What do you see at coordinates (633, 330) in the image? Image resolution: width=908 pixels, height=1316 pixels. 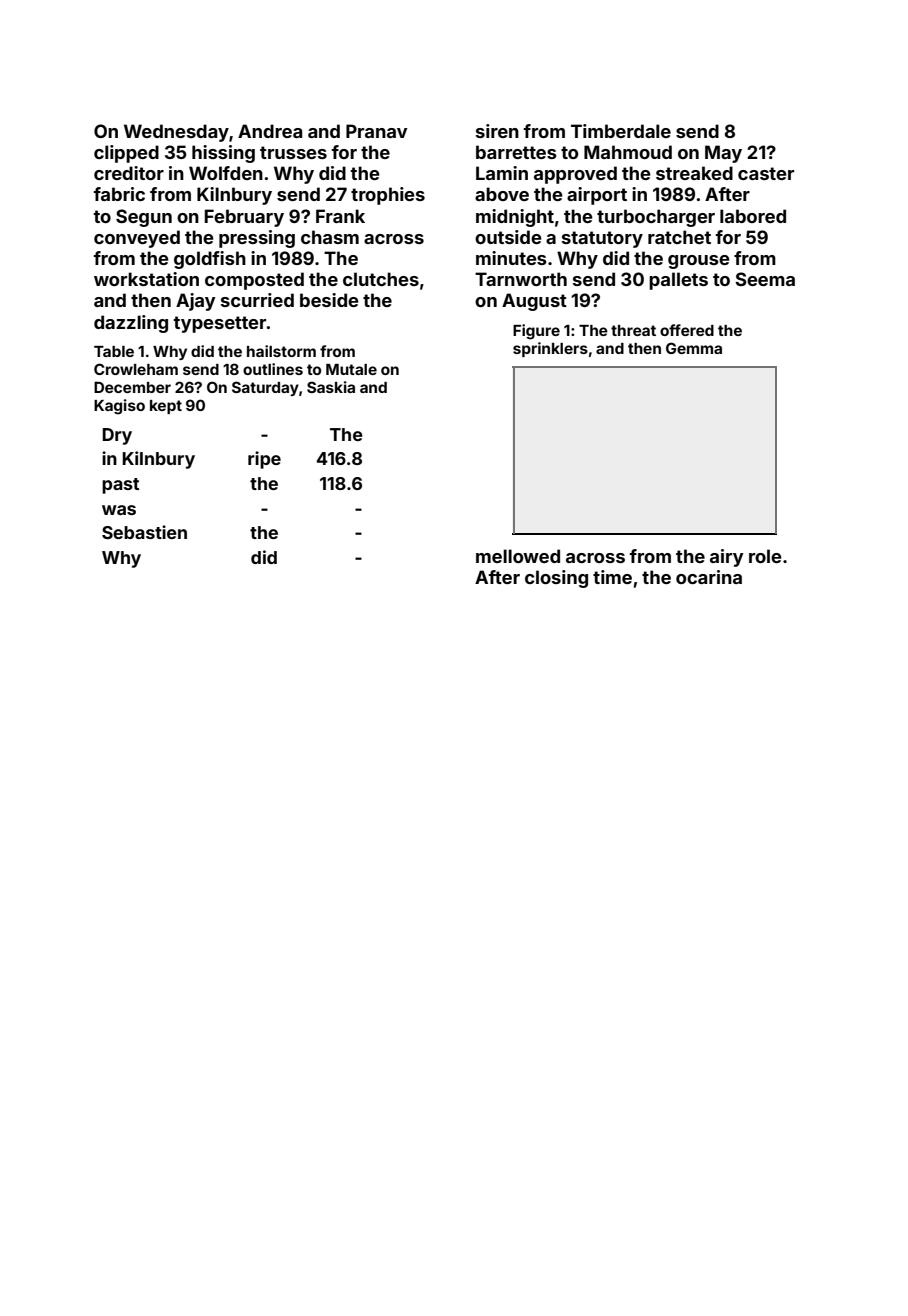 I see `threat` at bounding box center [633, 330].
